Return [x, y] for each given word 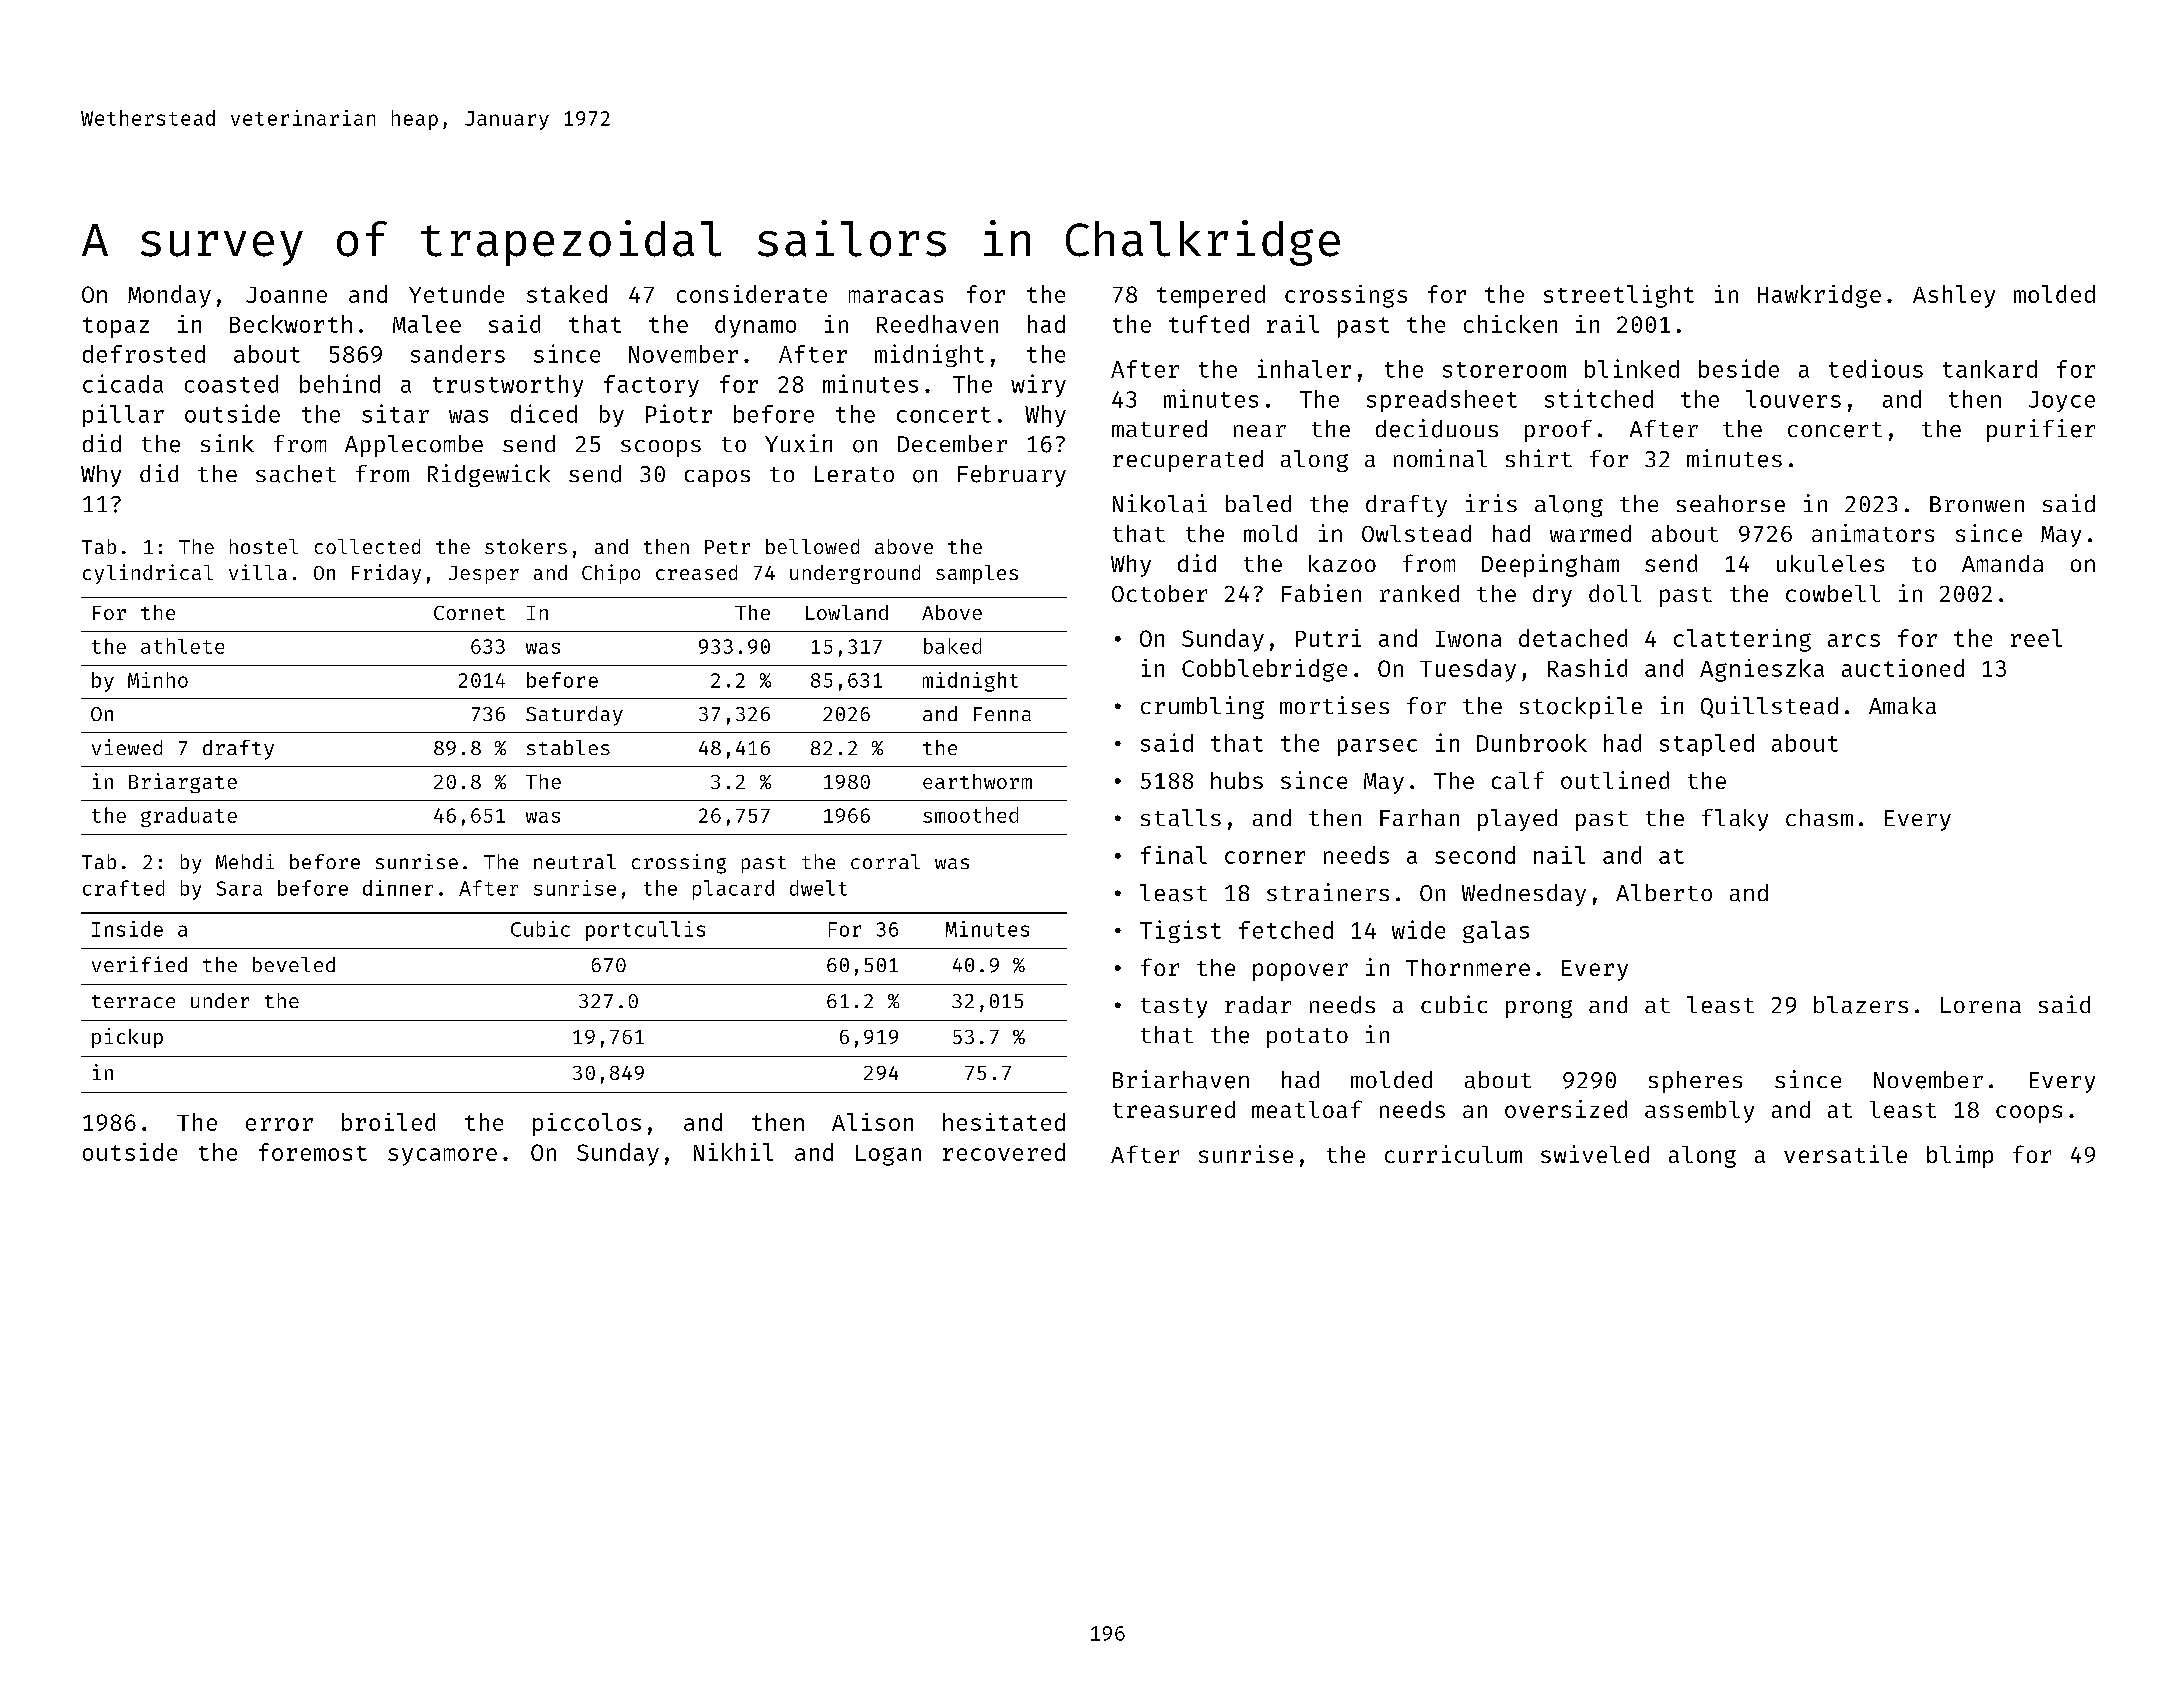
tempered [1211, 296]
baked [952, 646]
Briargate [183, 783]
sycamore [442, 1157]
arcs [1854, 640]
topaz [116, 327]
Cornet [469, 613]
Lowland [847, 612]
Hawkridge [1819, 296]
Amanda [2002, 563]
